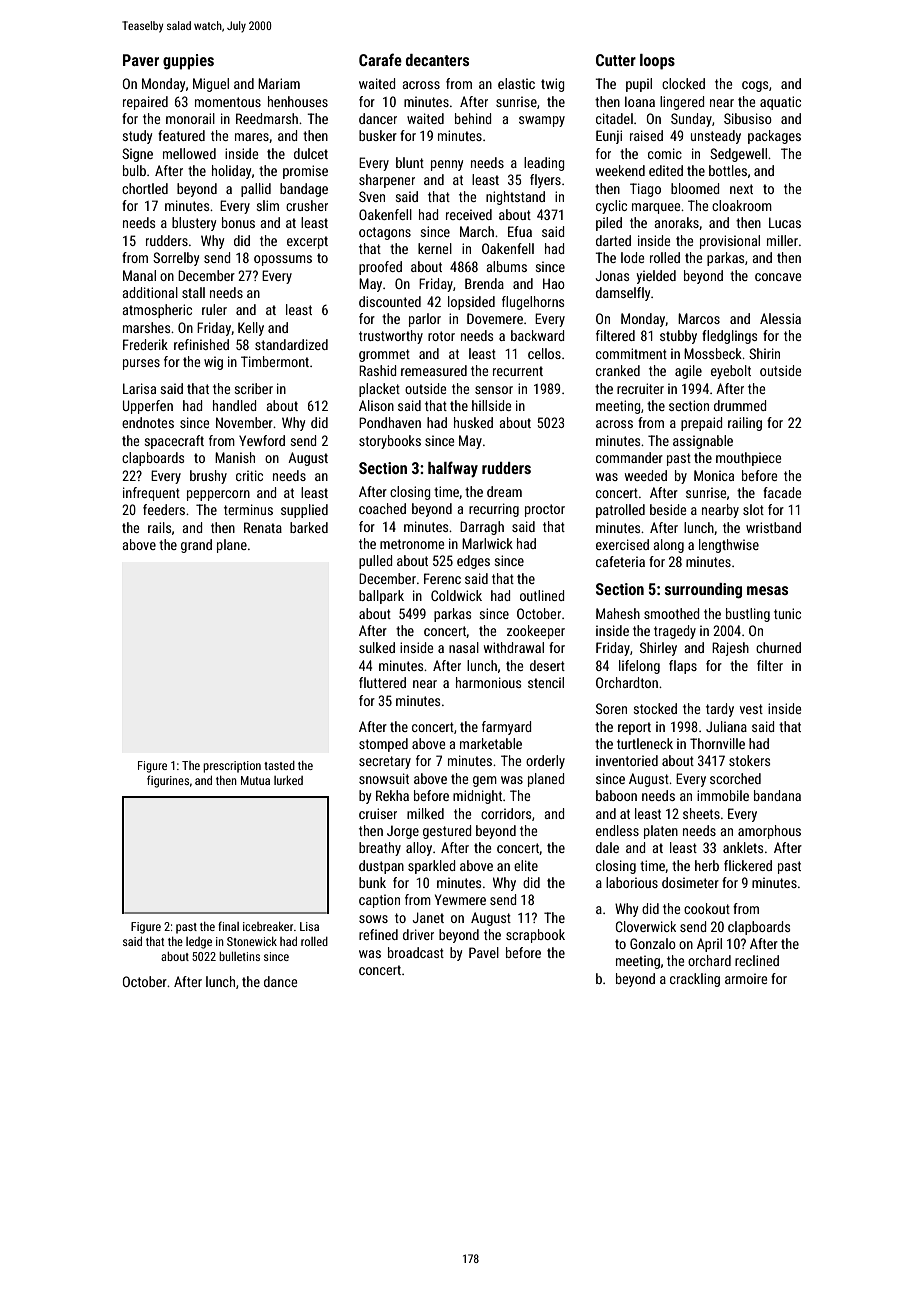 This screenshot has width=924, height=1308. What do you see at coordinates (780, 318) in the screenshot?
I see `Alessia` at bounding box center [780, 318].
